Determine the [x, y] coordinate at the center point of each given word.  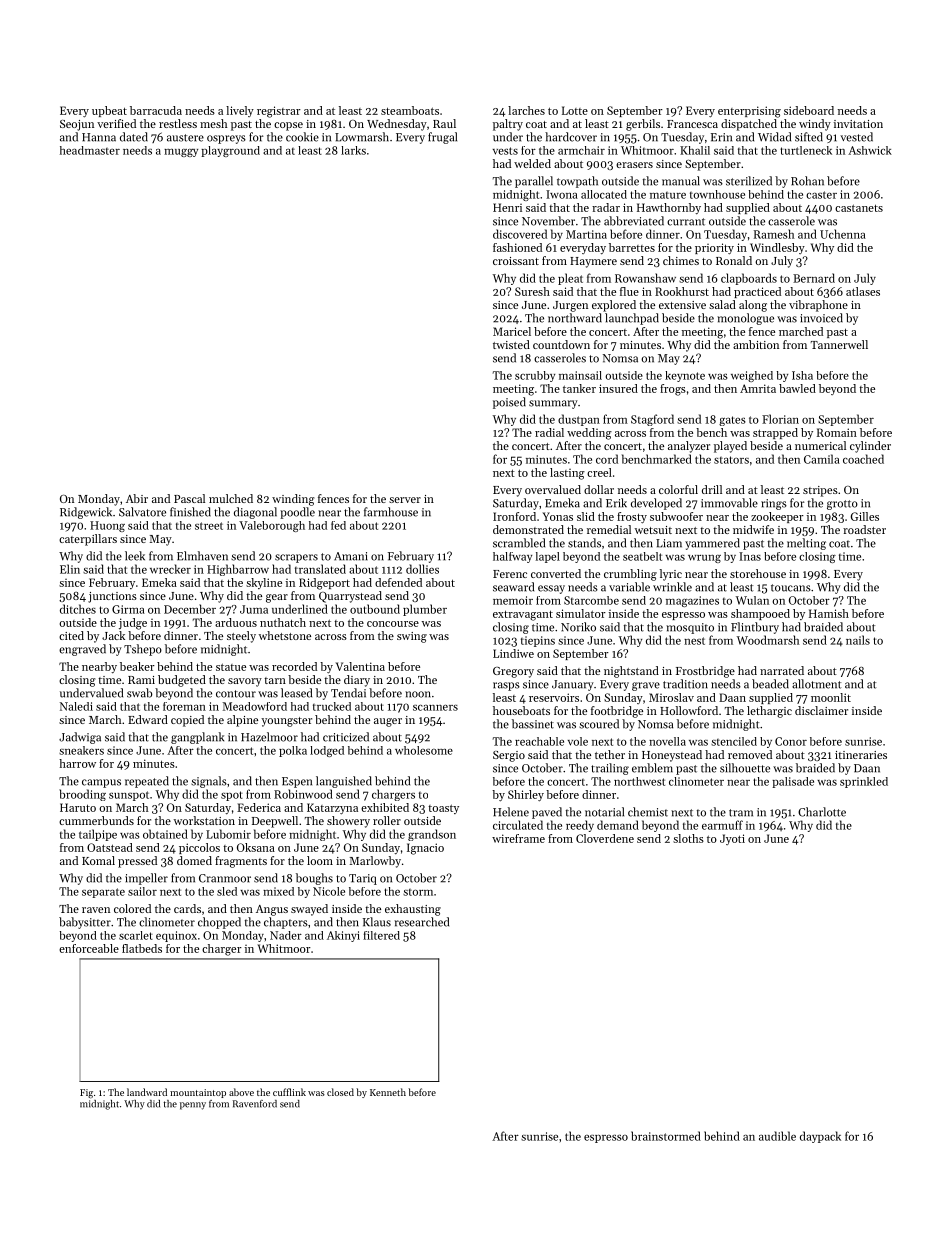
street [209, 526]
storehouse [758, 573]
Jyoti [732, 839]
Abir [137, 498]
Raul [444, 123]
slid [586, 516]
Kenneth [388, 1092]
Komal [98, 860]
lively [240, 111]
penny [193, 1106]
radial [549, 432]
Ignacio [425, 849]
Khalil [695, 150]
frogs [673, 390]
